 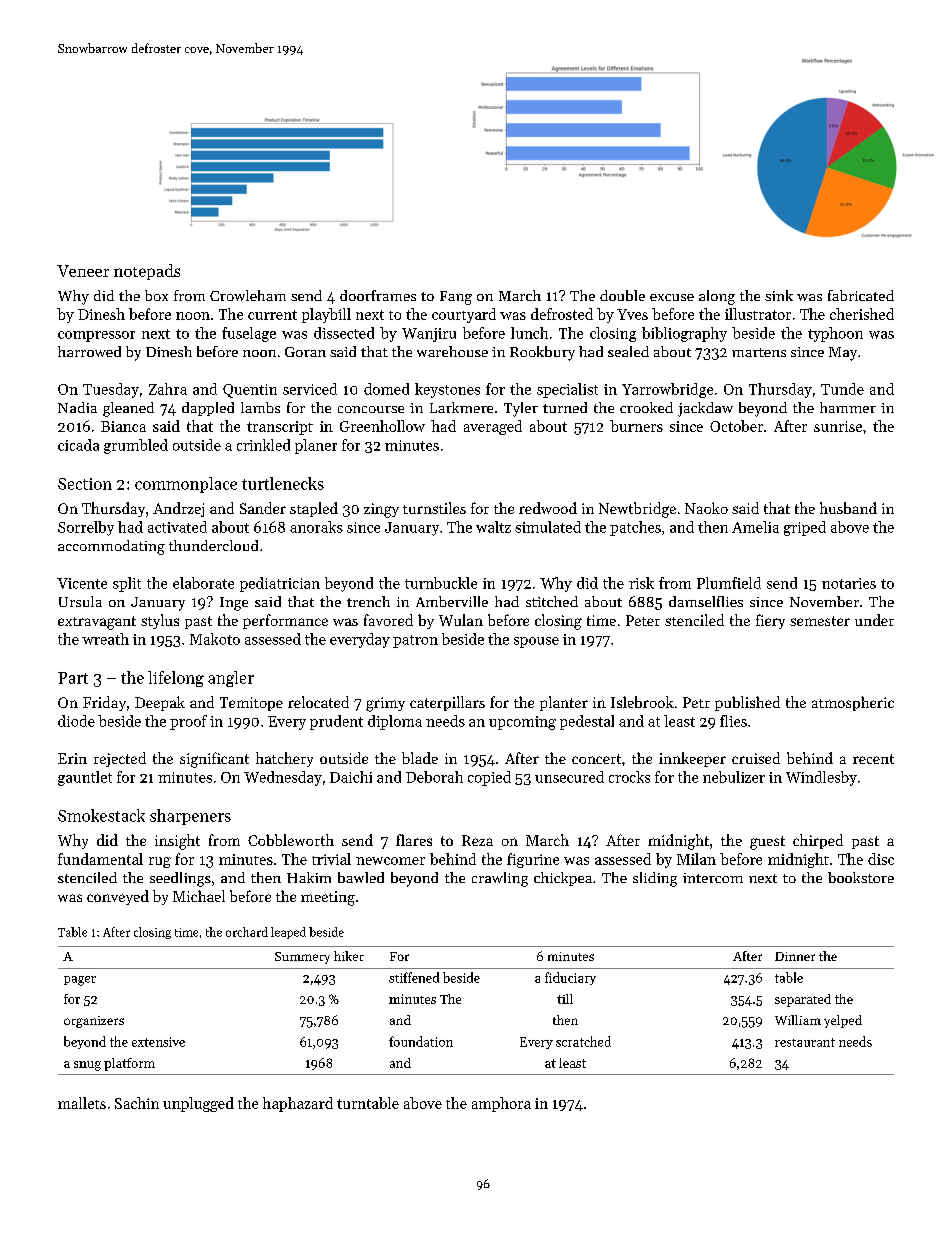 I want to click on flares, so click(x=414, y=840).
